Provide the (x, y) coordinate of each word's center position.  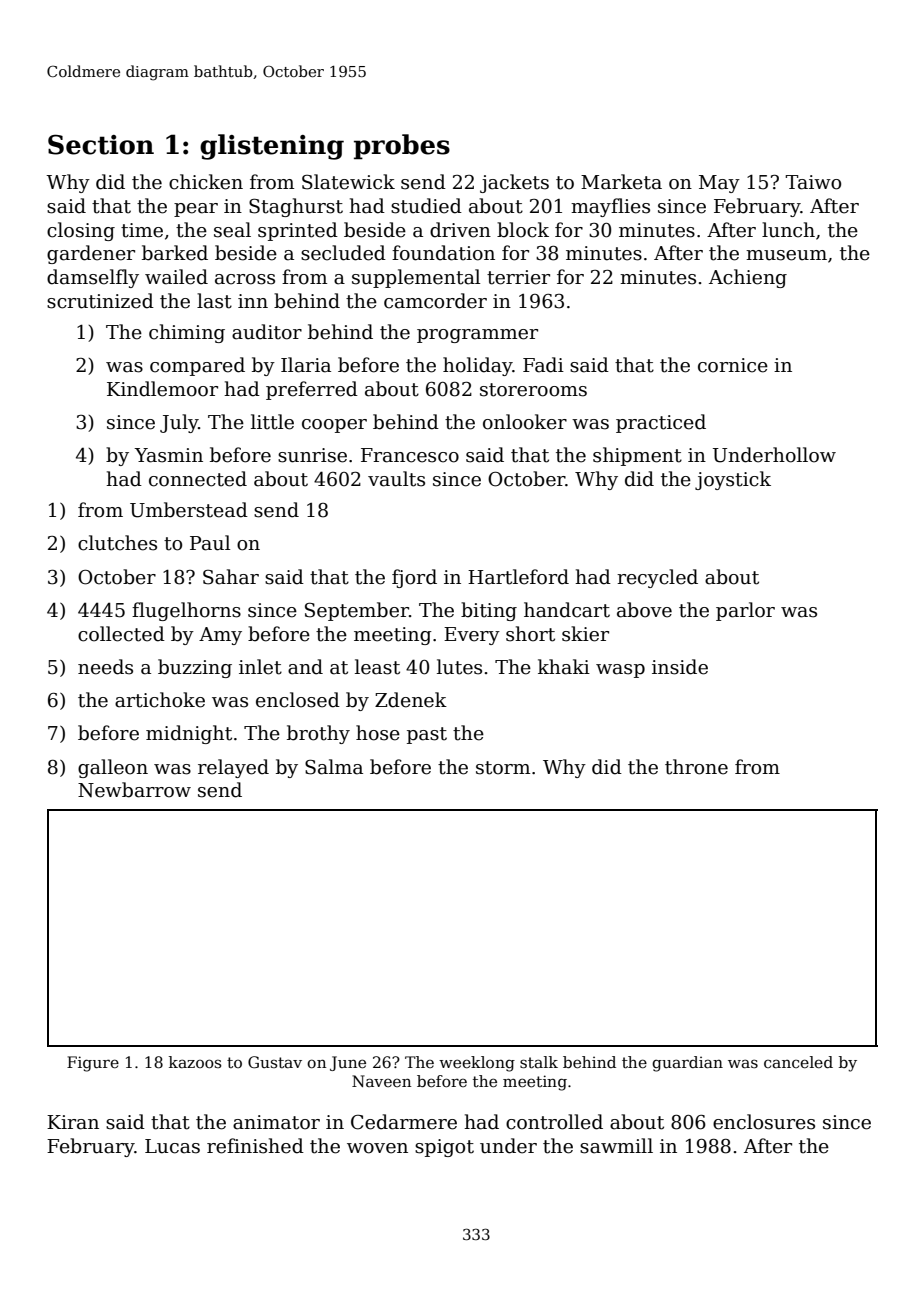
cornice (733, 365)
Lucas (172, 1146)
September (357, 611)
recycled (657, 578)
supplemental (416, 278)
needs (105, 667)
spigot (444, 1148)
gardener (91, 254)
